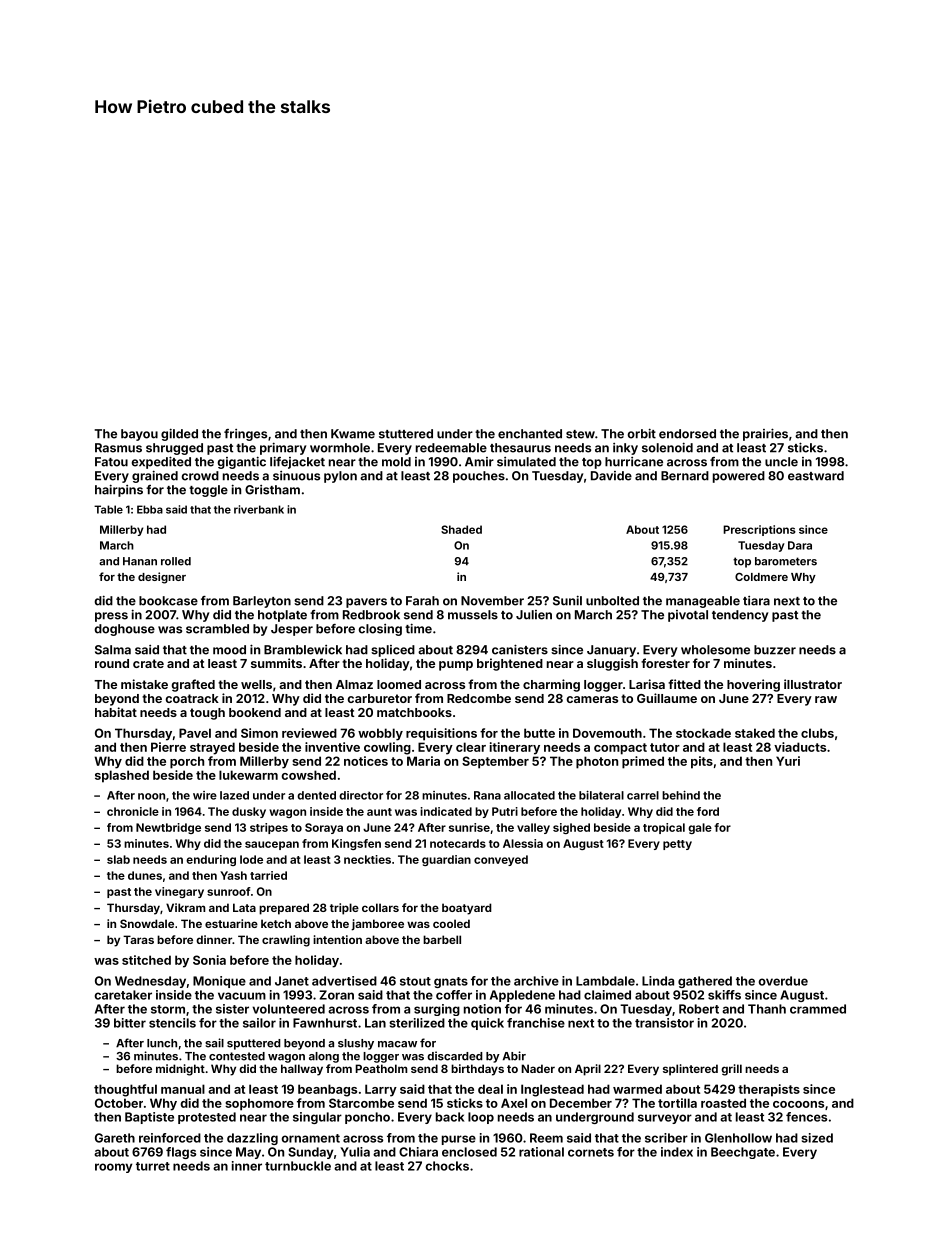 The image size is (952, 1233). Describe the element at coordinates (664, 828) in the page. I see `tropical` at that location.
